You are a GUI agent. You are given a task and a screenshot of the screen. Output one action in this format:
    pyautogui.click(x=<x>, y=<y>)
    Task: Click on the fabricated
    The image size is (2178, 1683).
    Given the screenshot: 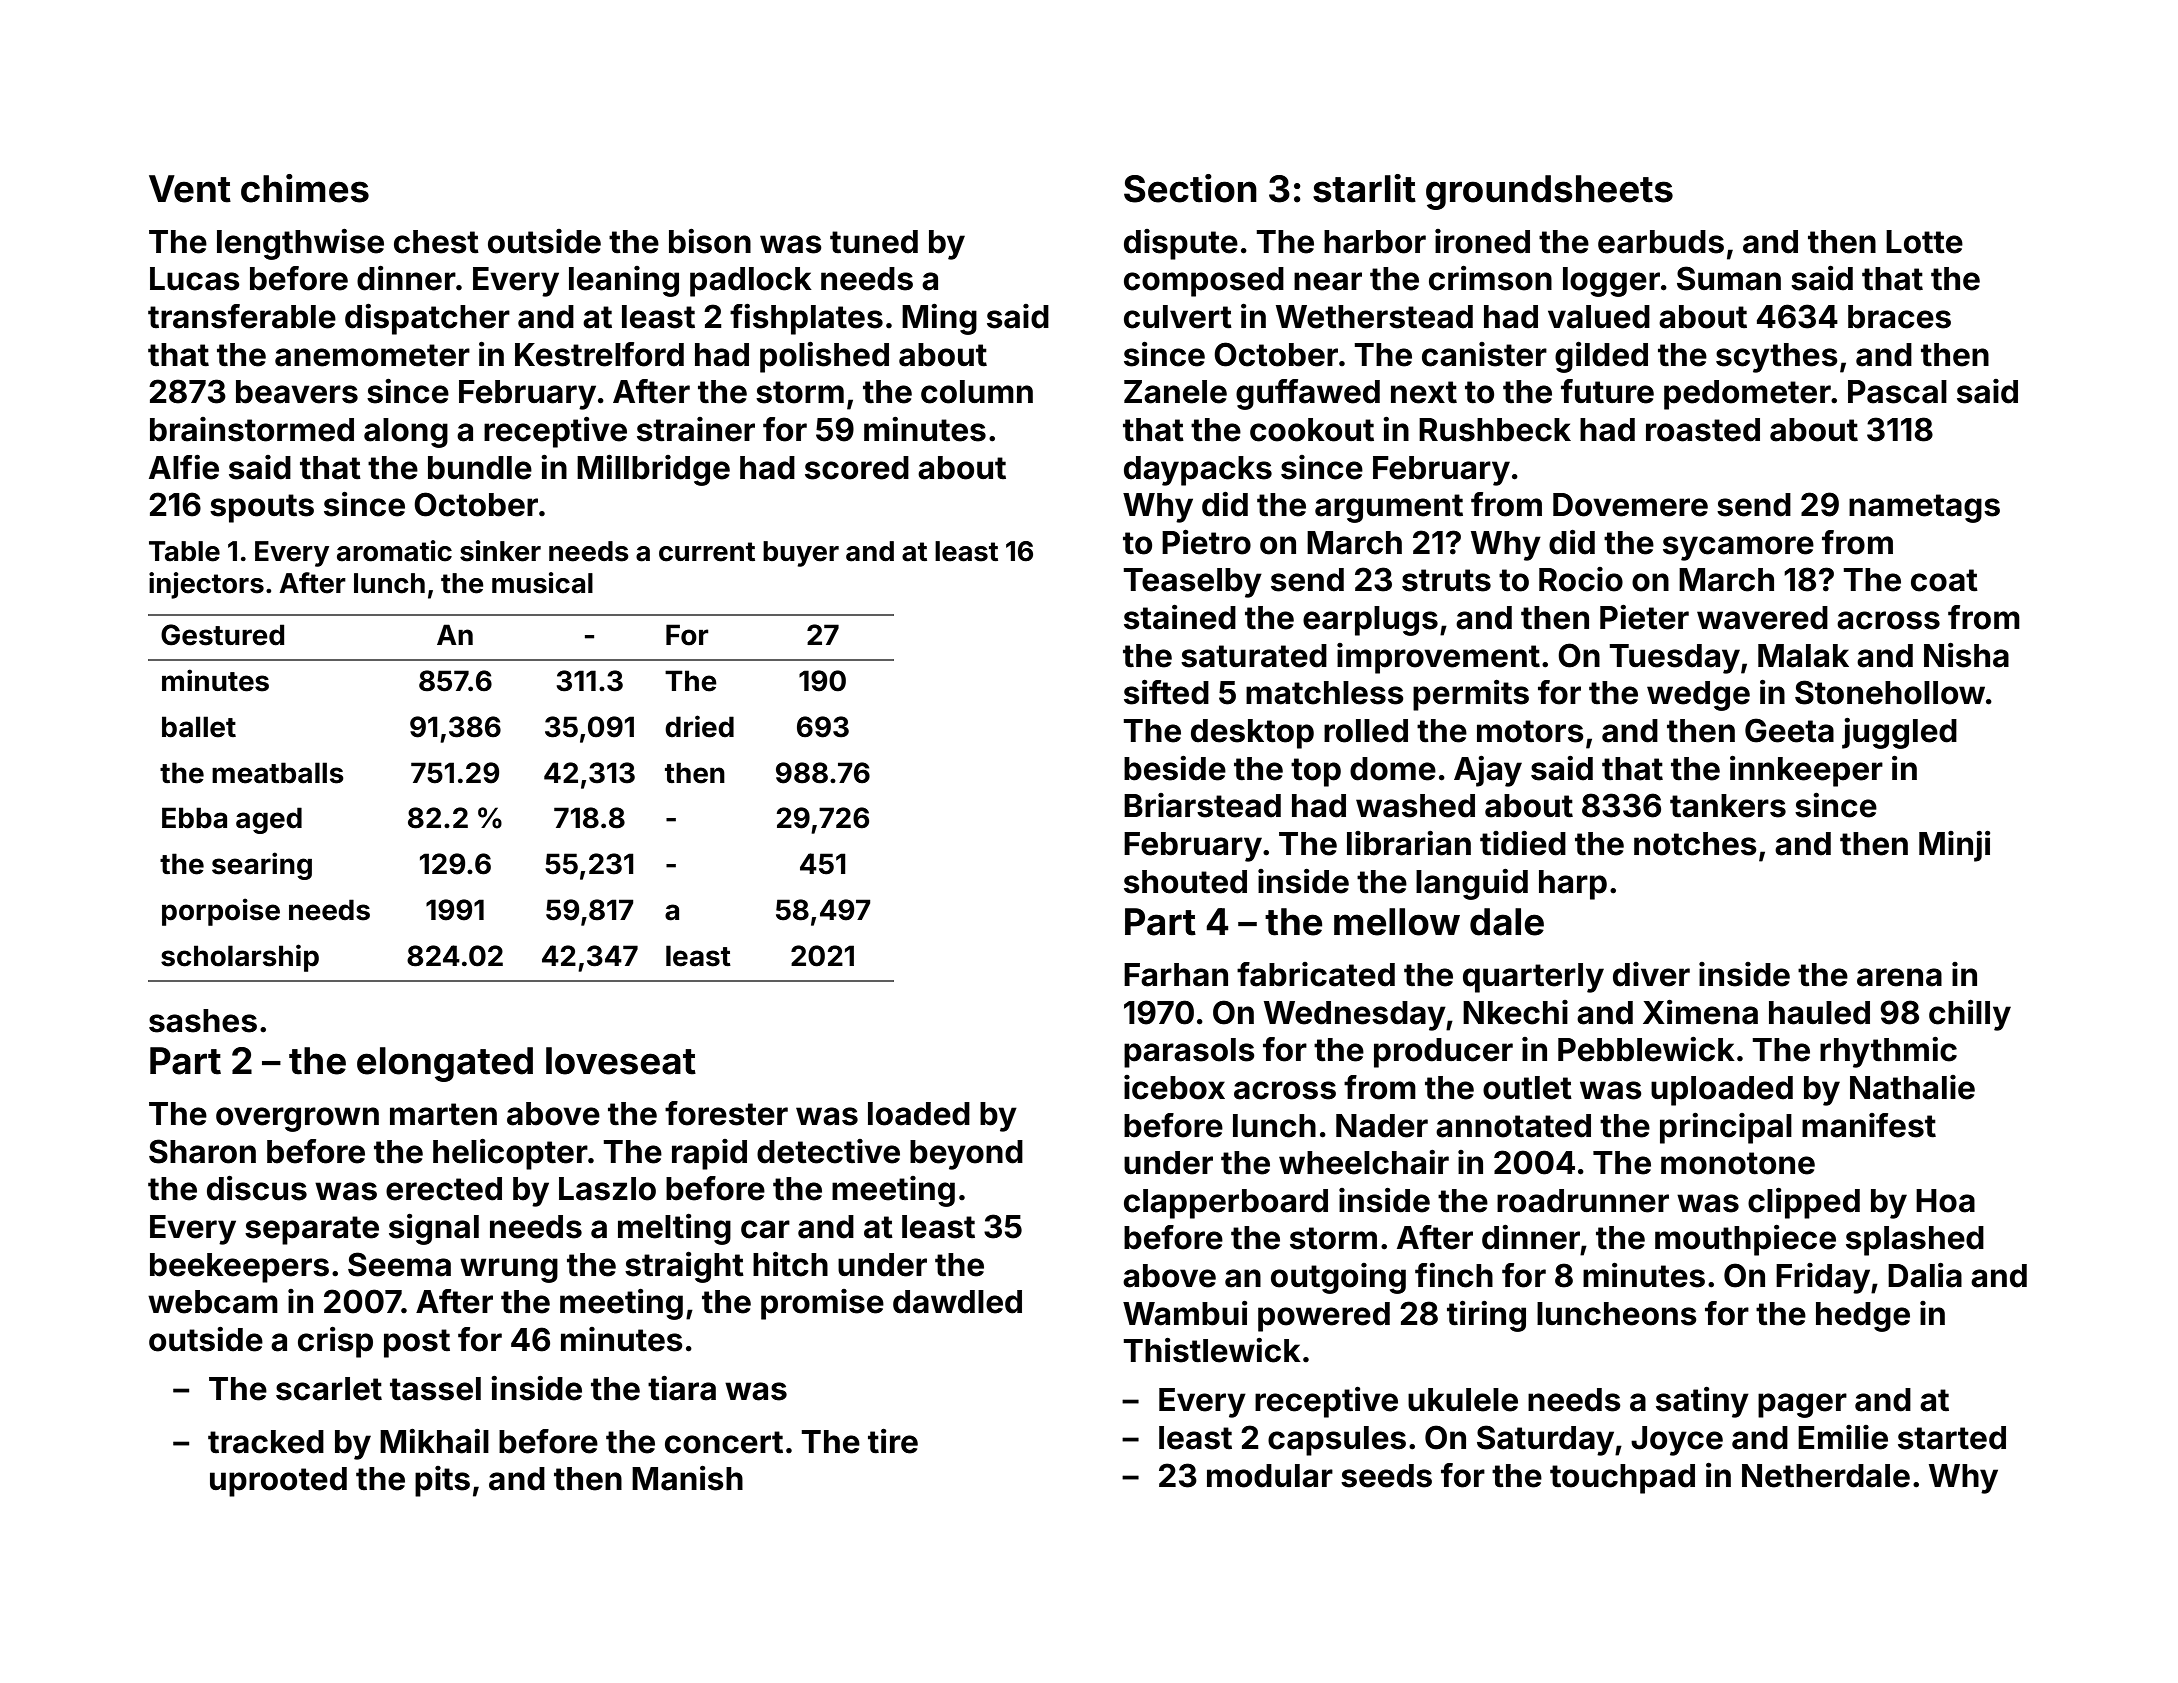 What is the action you would take?
    pyautogui.click(x=1316, y=974)
